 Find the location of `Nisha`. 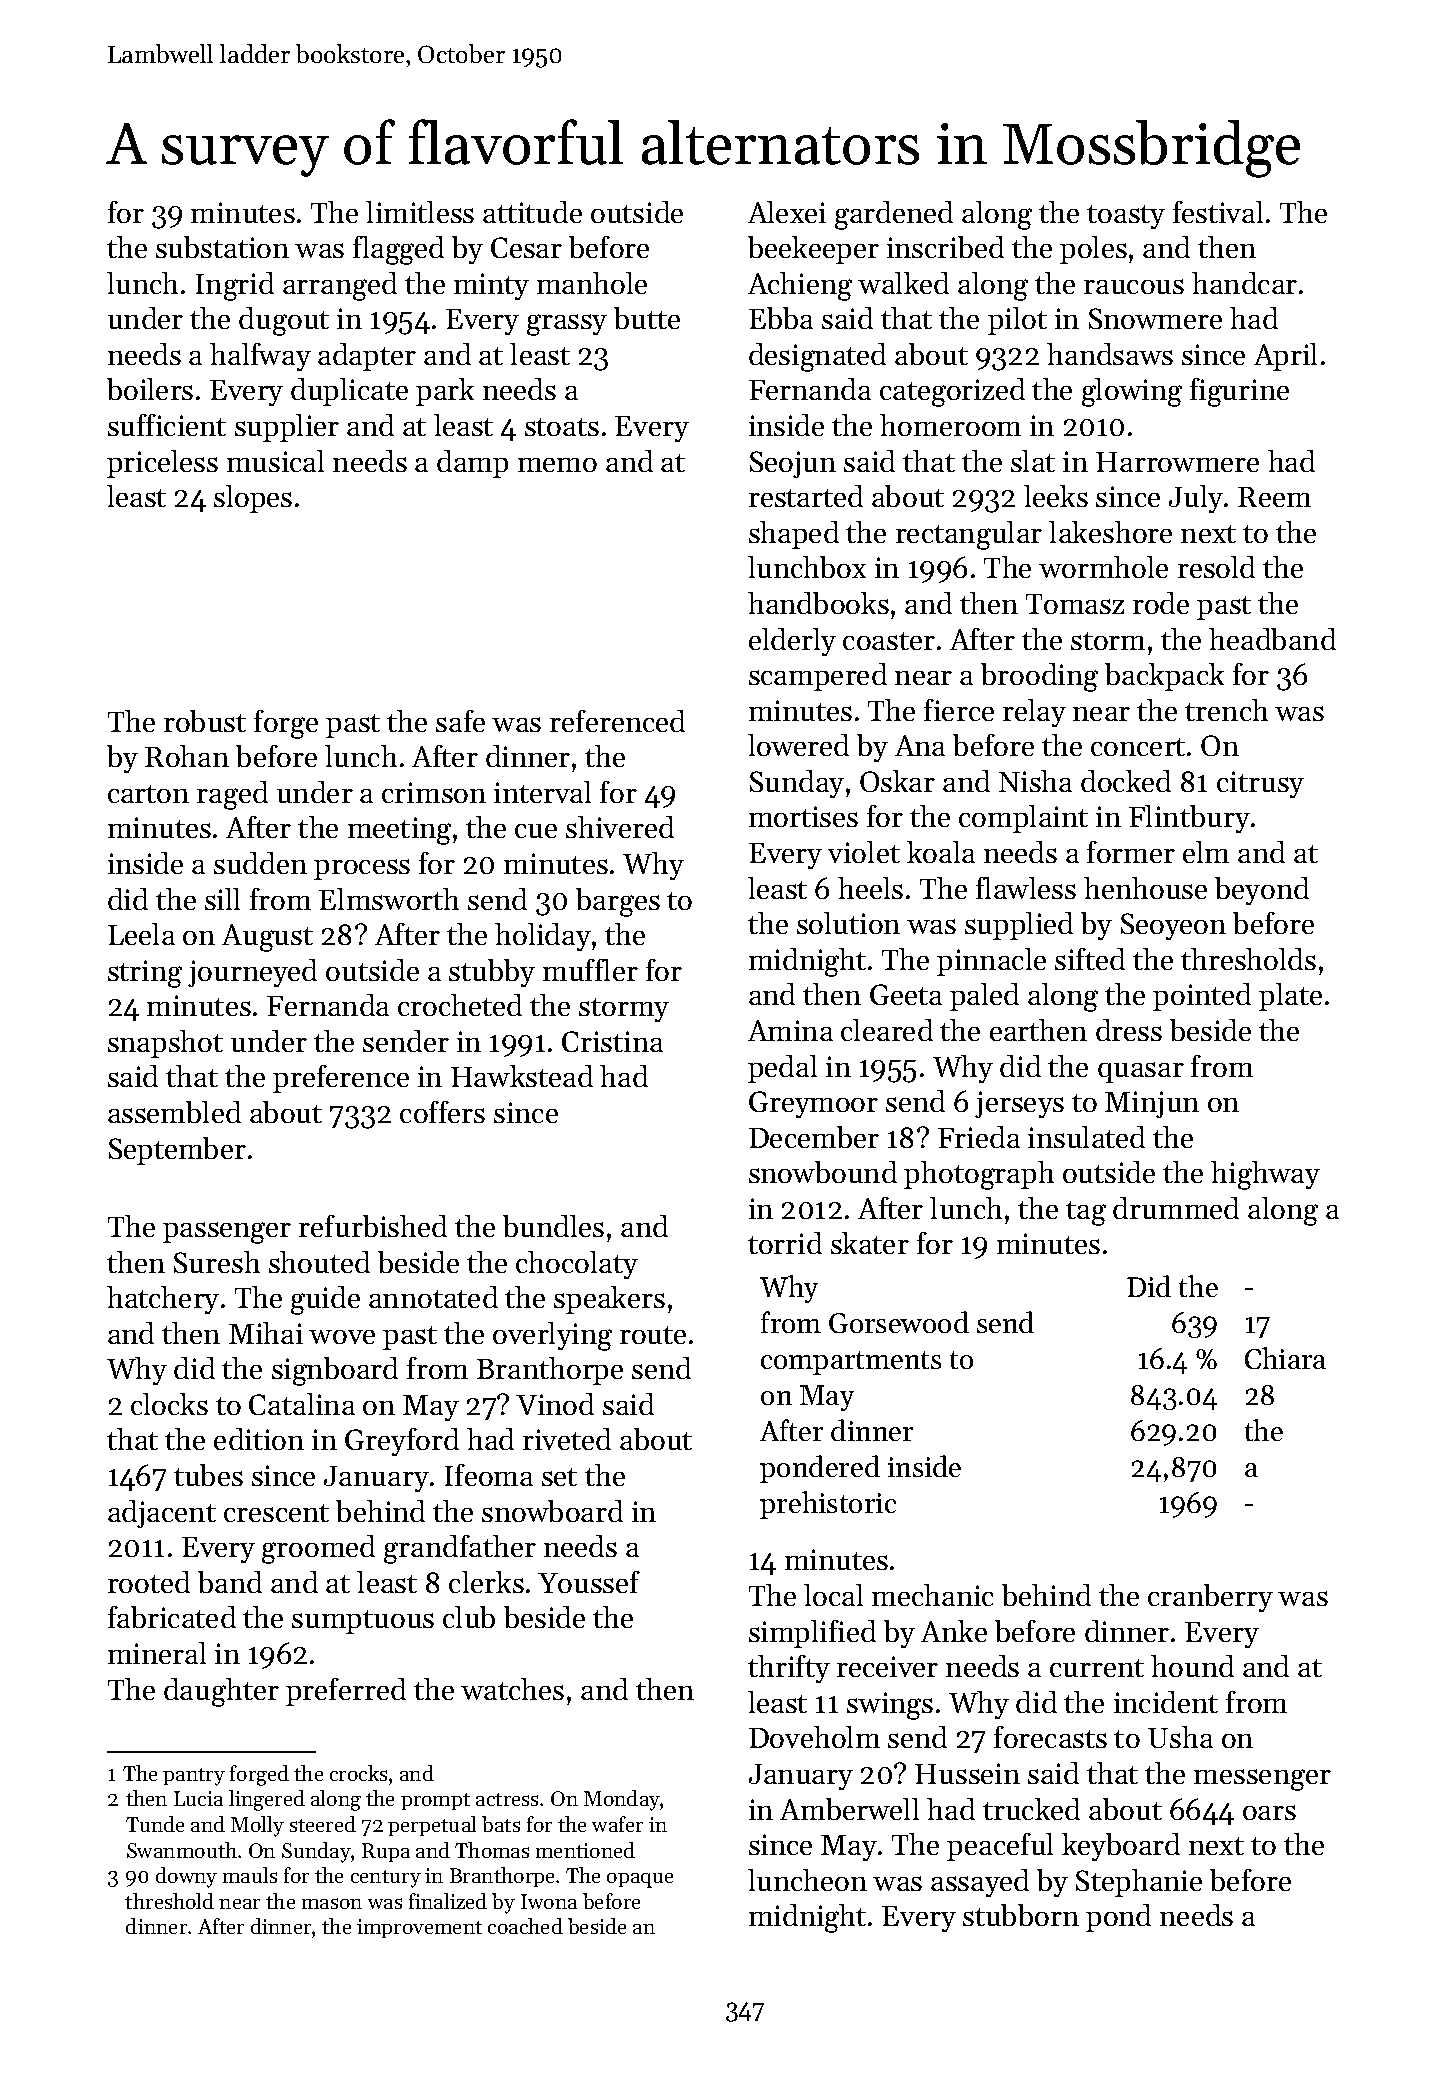

Nisha is located at coordinates (1035, 781).
